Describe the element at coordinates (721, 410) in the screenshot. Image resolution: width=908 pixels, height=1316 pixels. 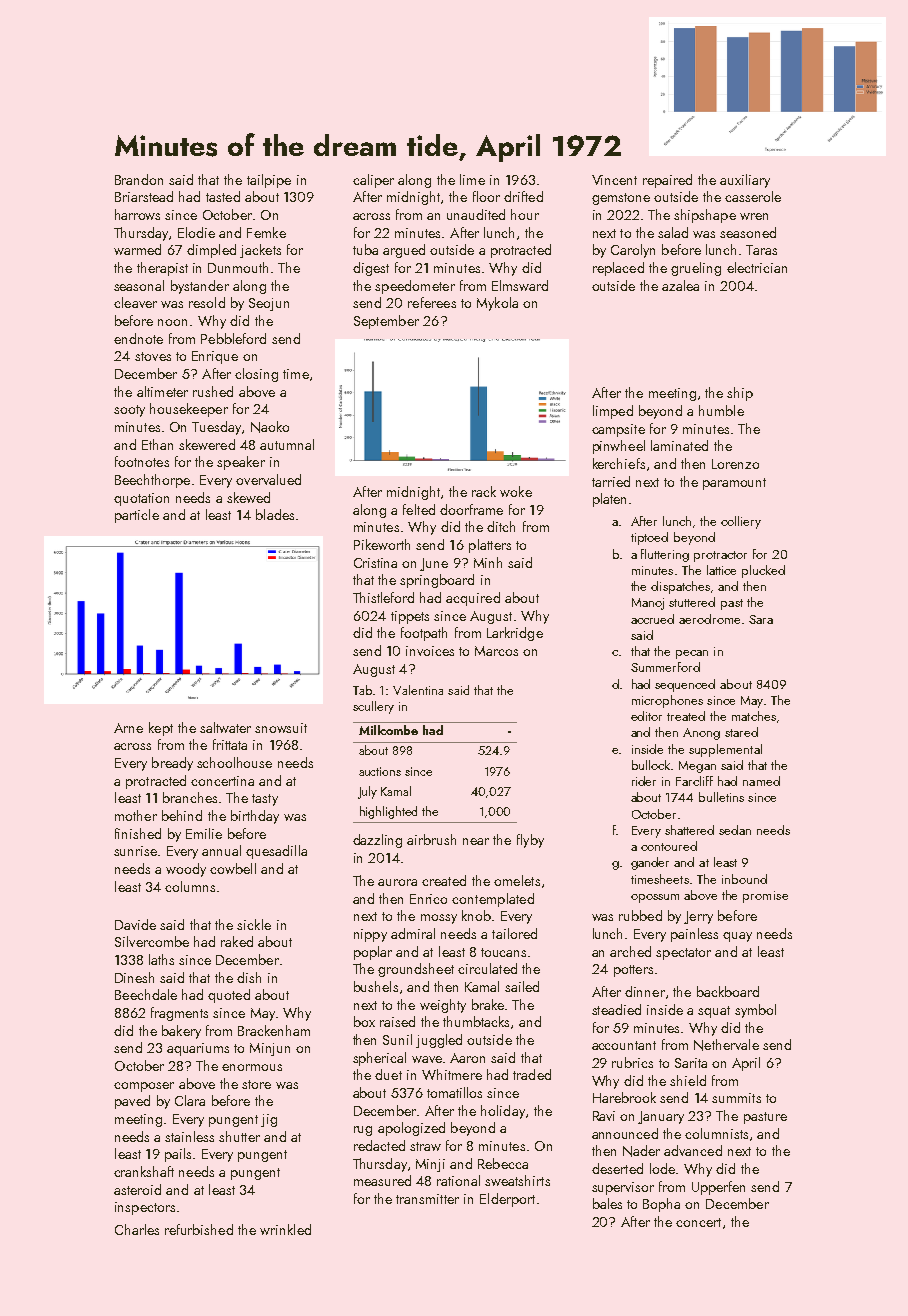
I see `humble` at that location.
